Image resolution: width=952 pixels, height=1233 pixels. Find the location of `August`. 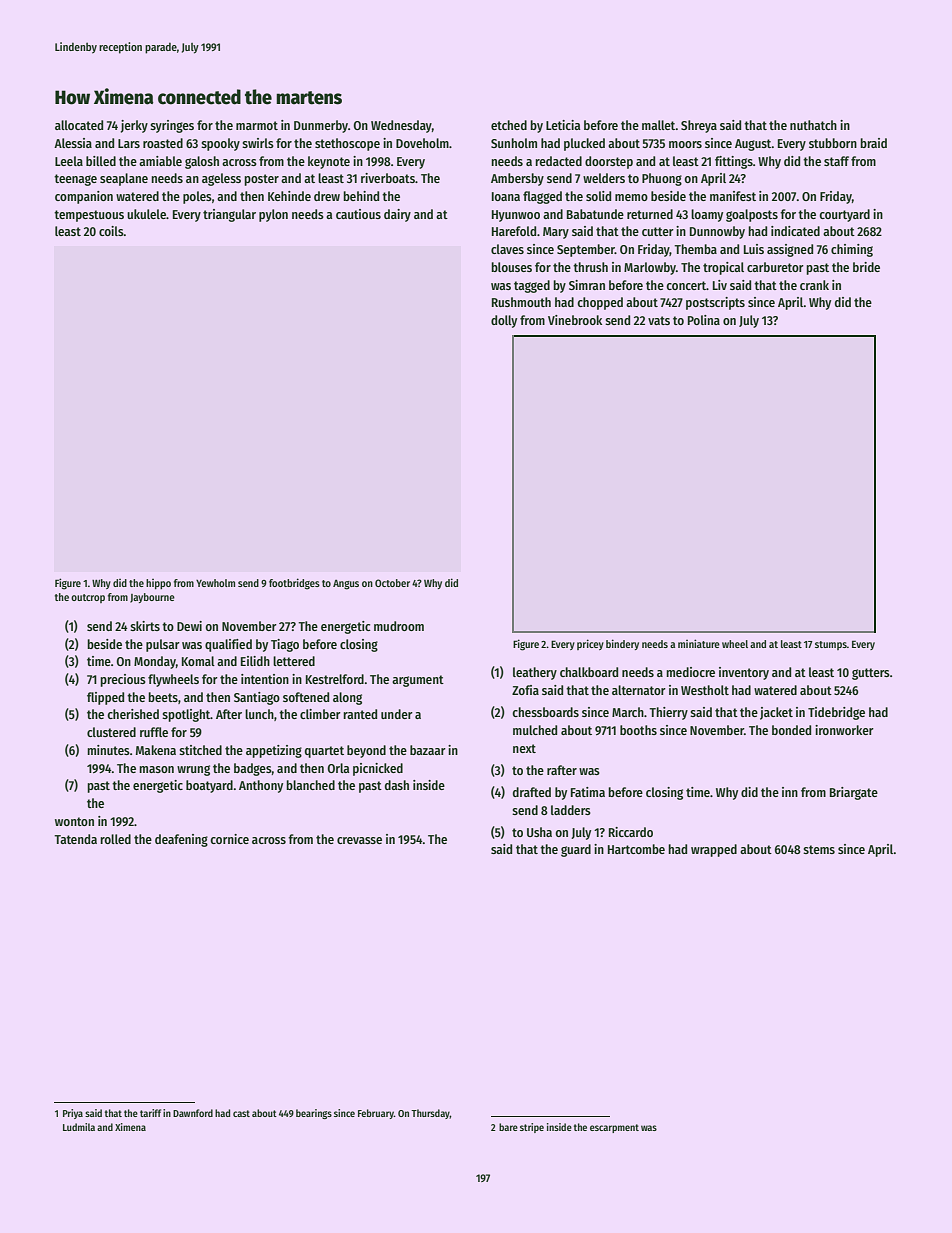

August is located at coordinates (753, 145).
